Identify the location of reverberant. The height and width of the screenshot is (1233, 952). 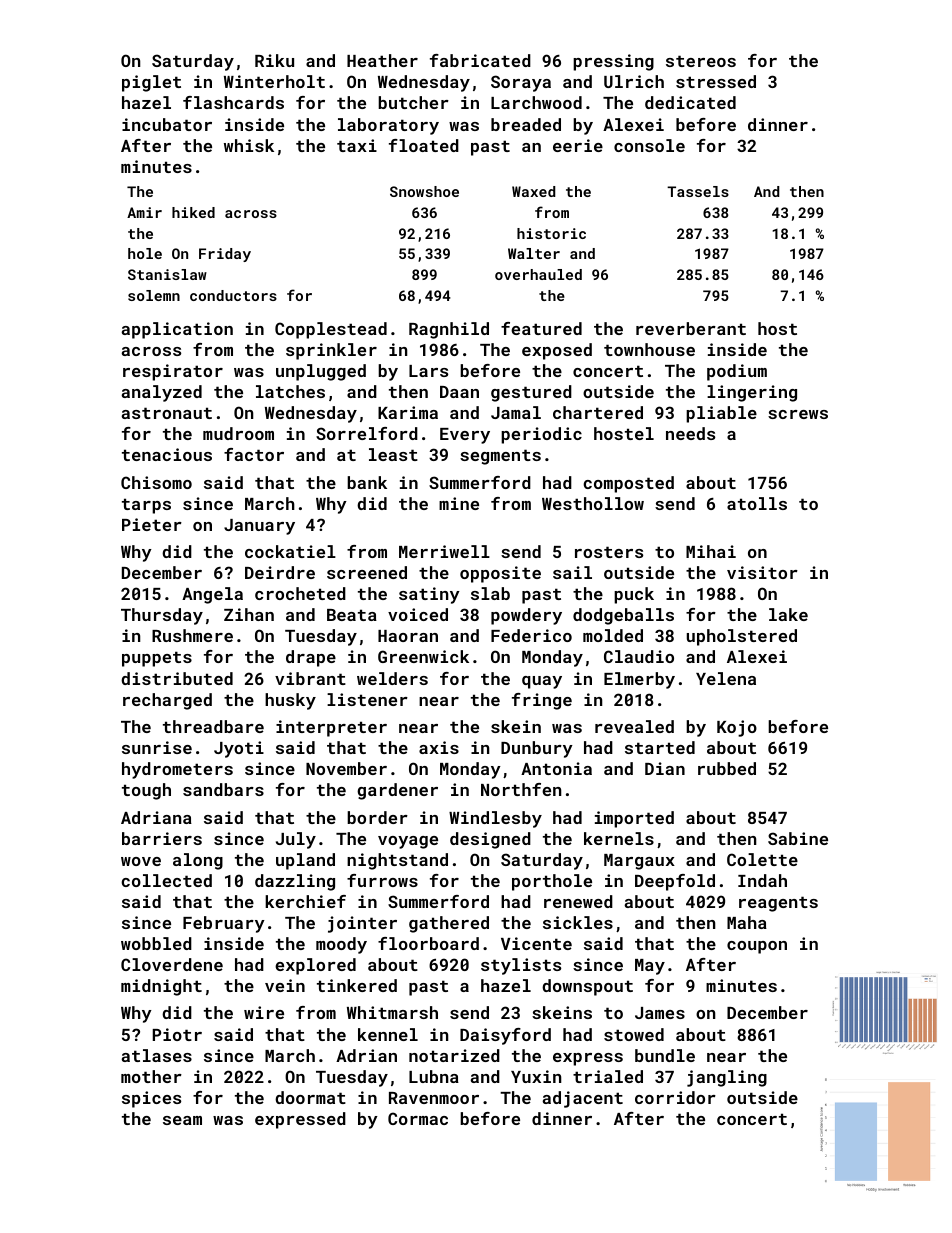
(691, 328).
